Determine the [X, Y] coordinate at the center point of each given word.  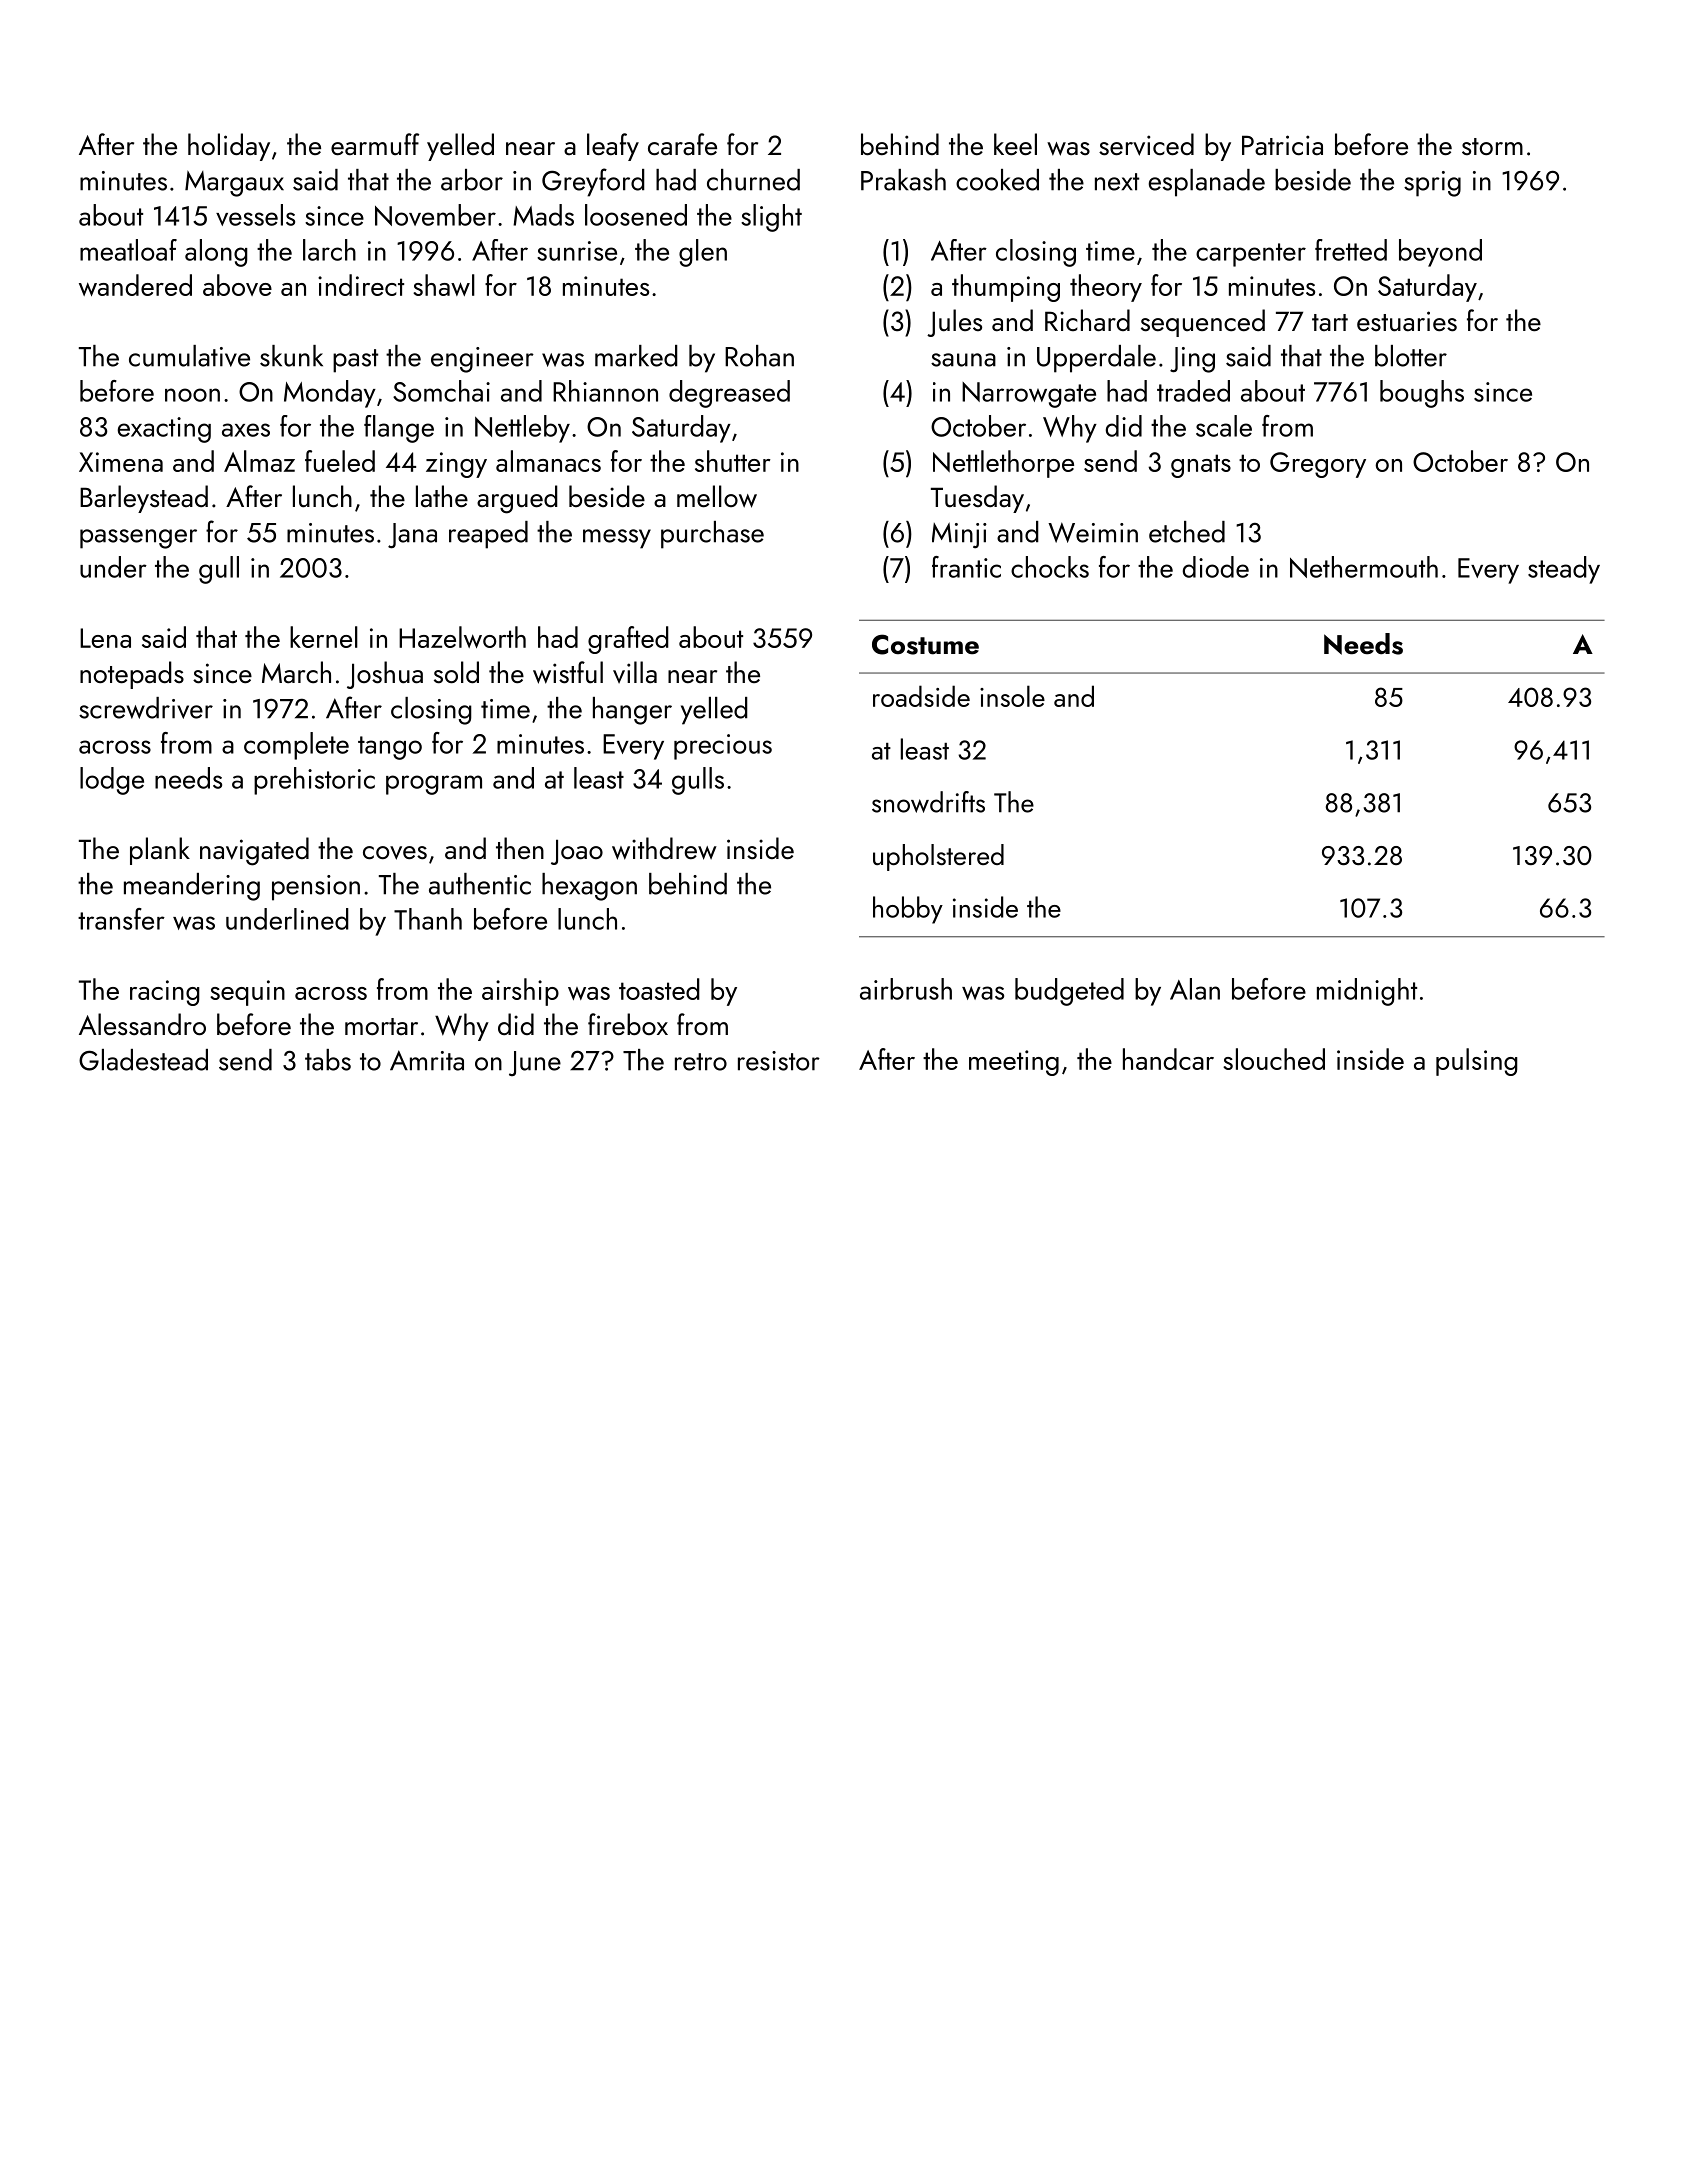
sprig [1432, 184]
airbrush [906, 989]
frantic [966, 567]
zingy [456, 465]
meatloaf [128, 250]
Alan [1195, 989]
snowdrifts [928, 802]
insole [1012, 696]
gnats [1201, 466]
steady [1564, 570]
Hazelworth [462, 637]
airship [520, 992]
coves [395, 853]
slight [771, 218]
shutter [733, 461]
